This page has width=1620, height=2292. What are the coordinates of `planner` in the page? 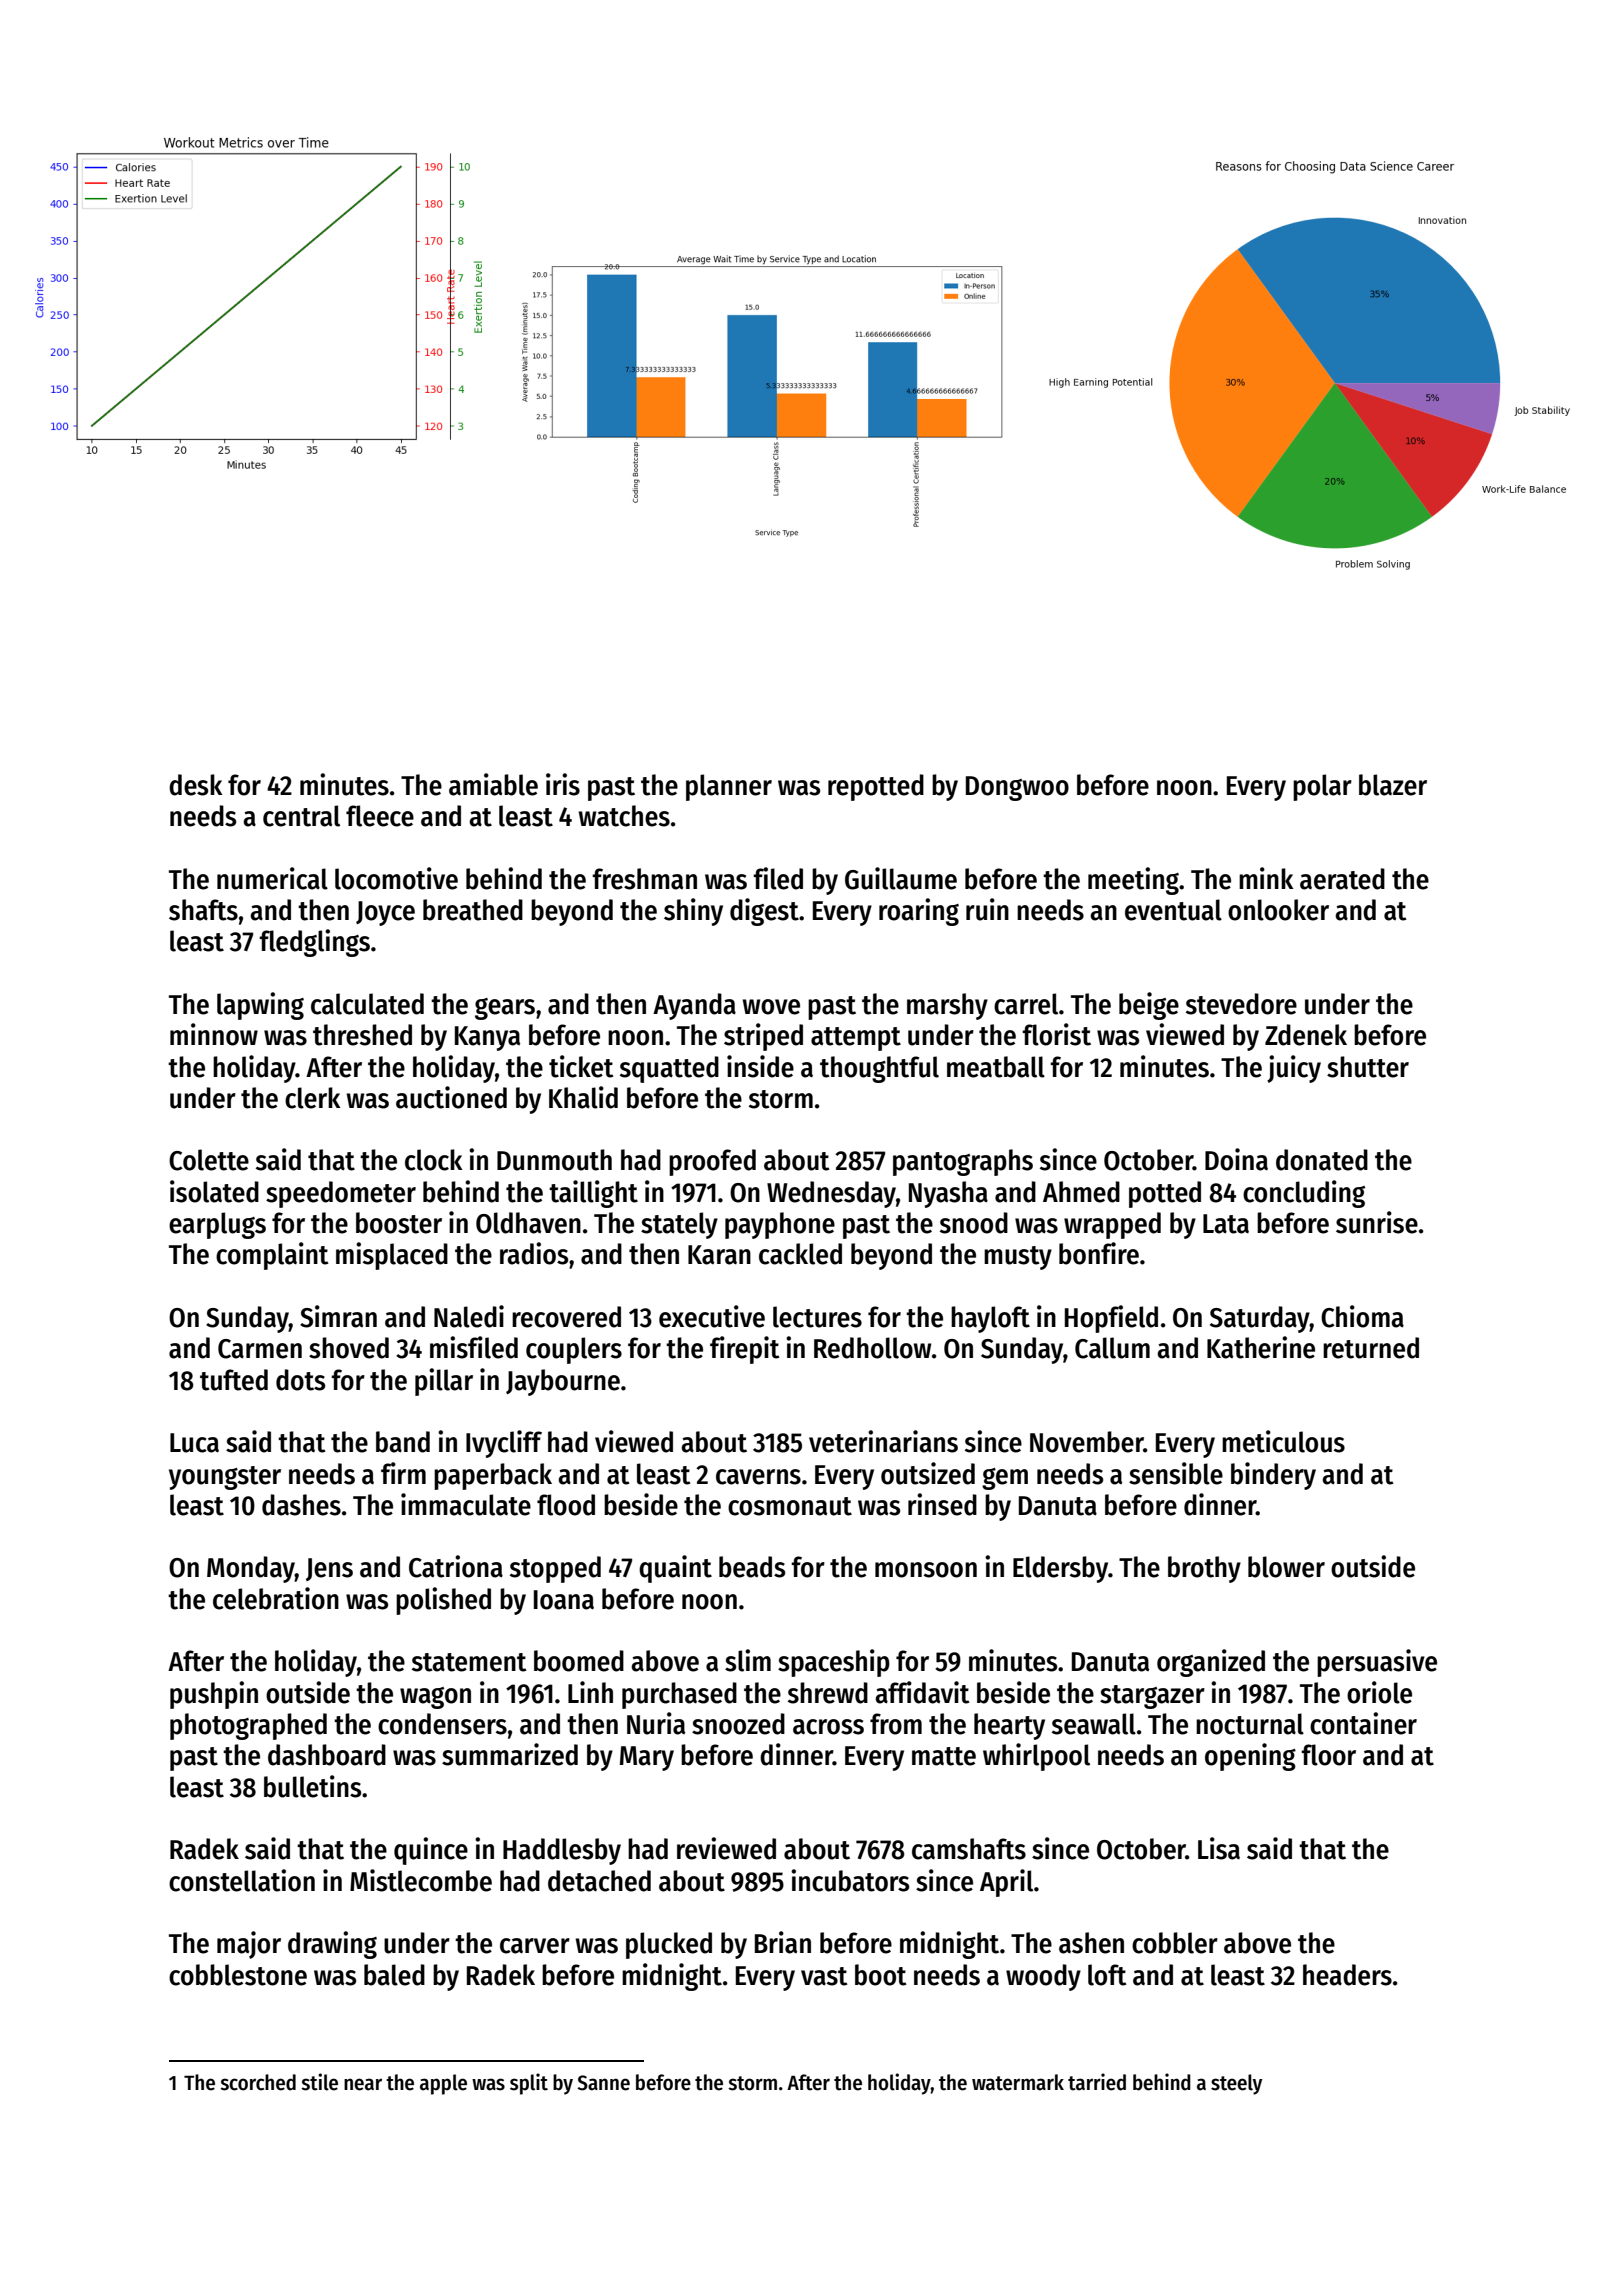 It's located at (729, 787).
